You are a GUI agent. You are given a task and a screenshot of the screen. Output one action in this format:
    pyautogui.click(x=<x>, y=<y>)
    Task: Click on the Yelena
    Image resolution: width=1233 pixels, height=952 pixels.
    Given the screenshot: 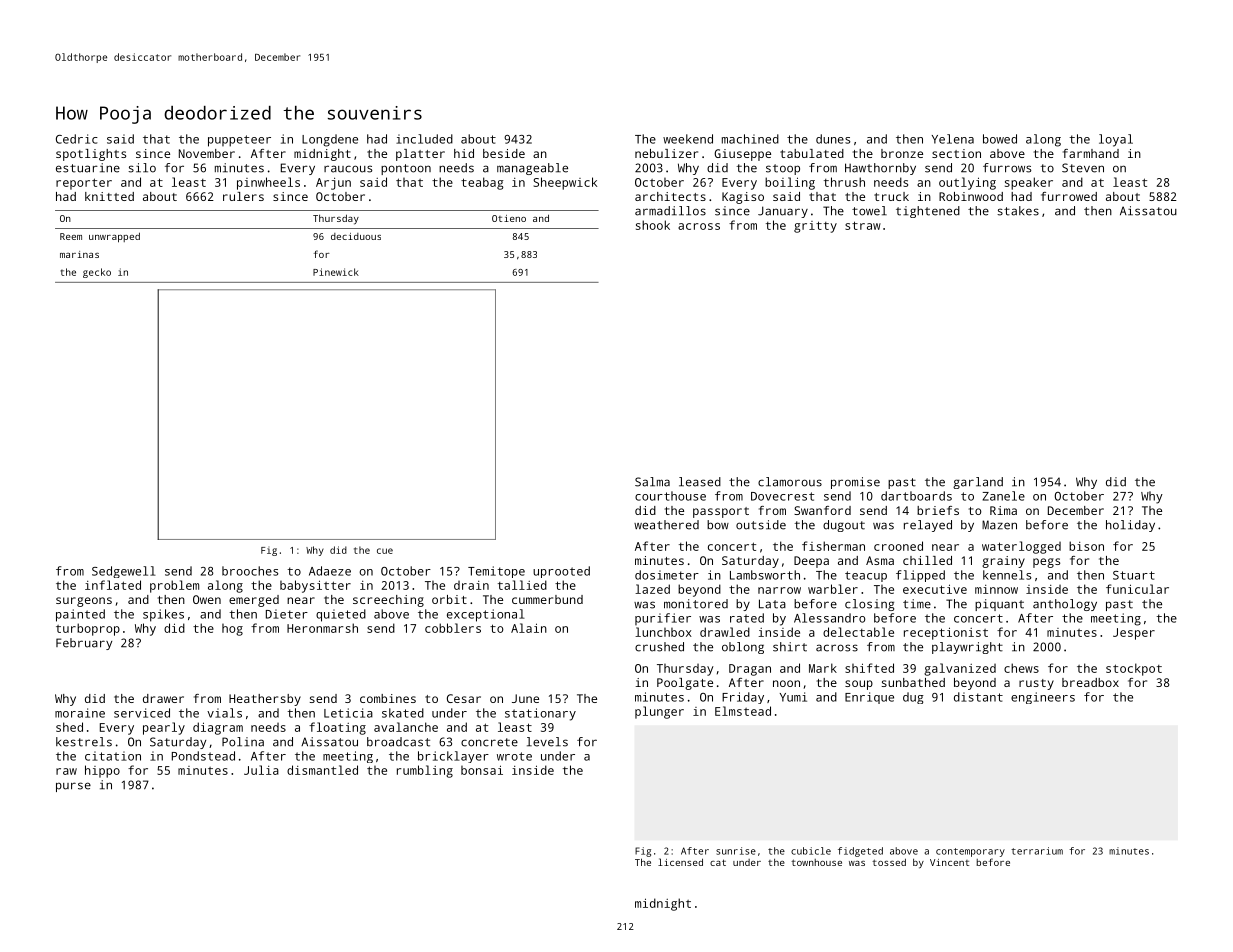 What is the action you would take?
    pyautogui.click(x=953, y=139)
